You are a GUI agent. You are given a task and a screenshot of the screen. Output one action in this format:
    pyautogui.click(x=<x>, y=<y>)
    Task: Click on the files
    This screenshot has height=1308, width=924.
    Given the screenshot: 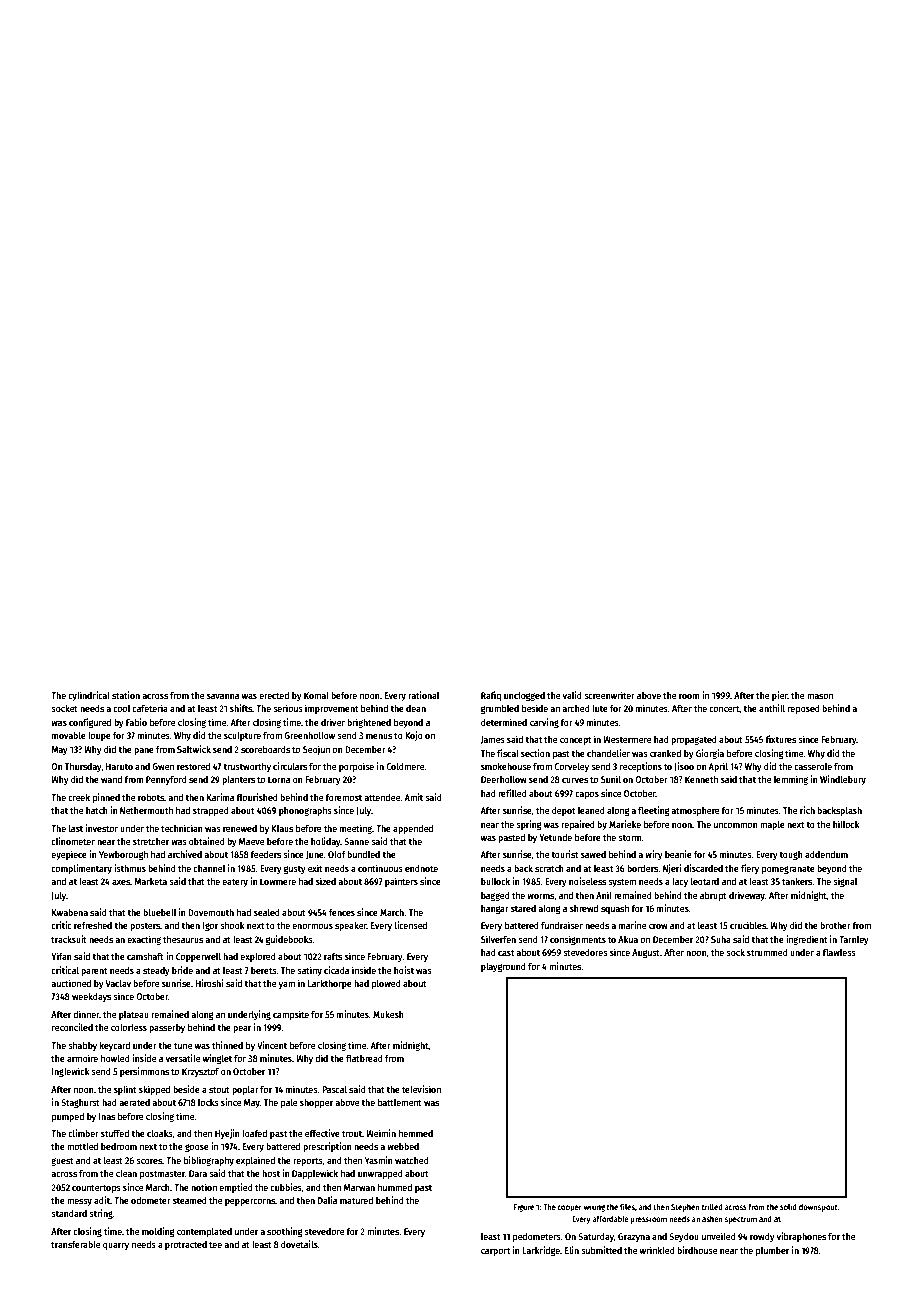 What is the action you would take?
    pyautogui.click(x=627, y=1206)
